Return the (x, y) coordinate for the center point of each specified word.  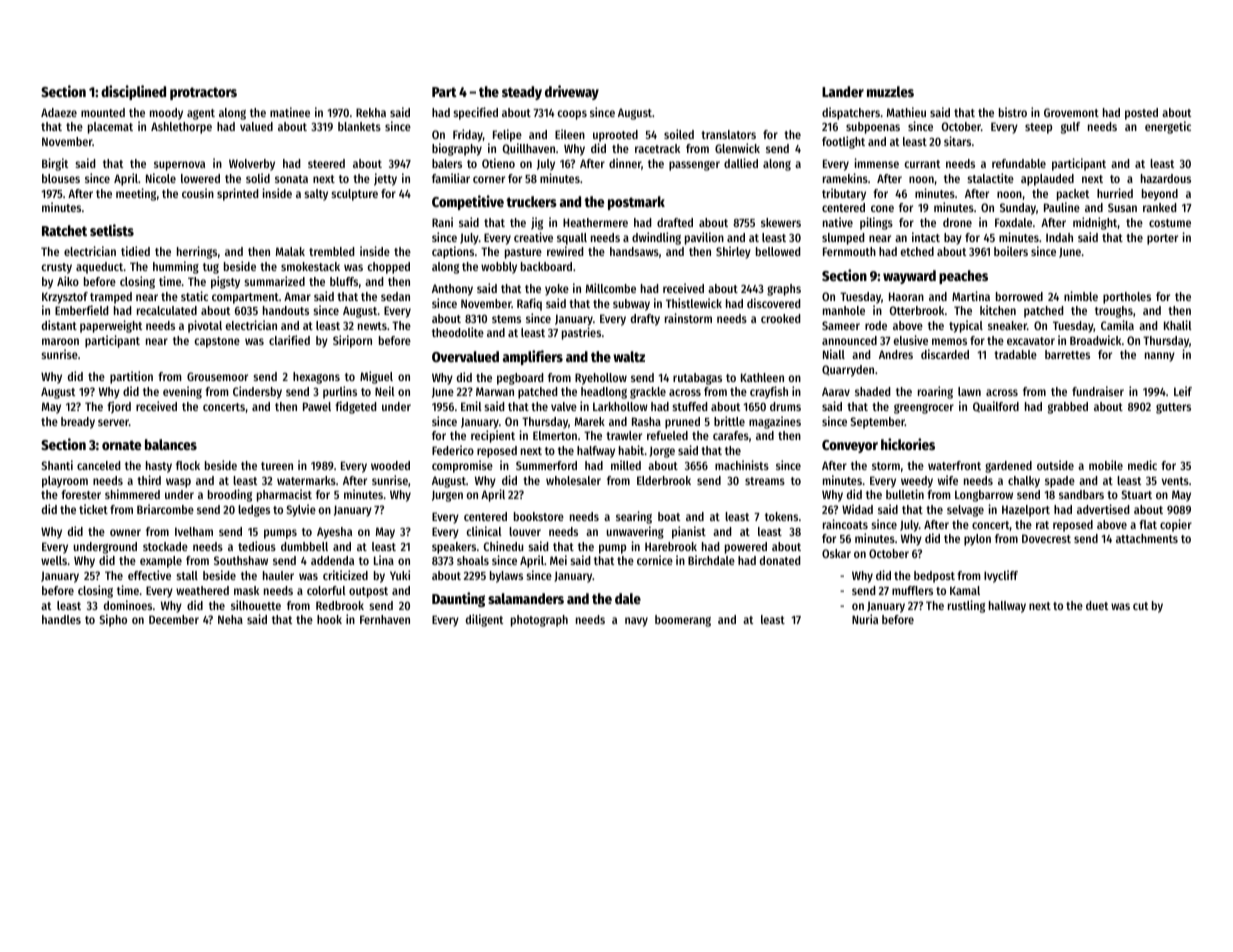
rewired (565, 251)
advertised (1103, 509)
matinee (290, 112)
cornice (655, 560)
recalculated (167, 310)
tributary (844, 194)
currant (922, 164)
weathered (202, 590)
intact (926, 237)
